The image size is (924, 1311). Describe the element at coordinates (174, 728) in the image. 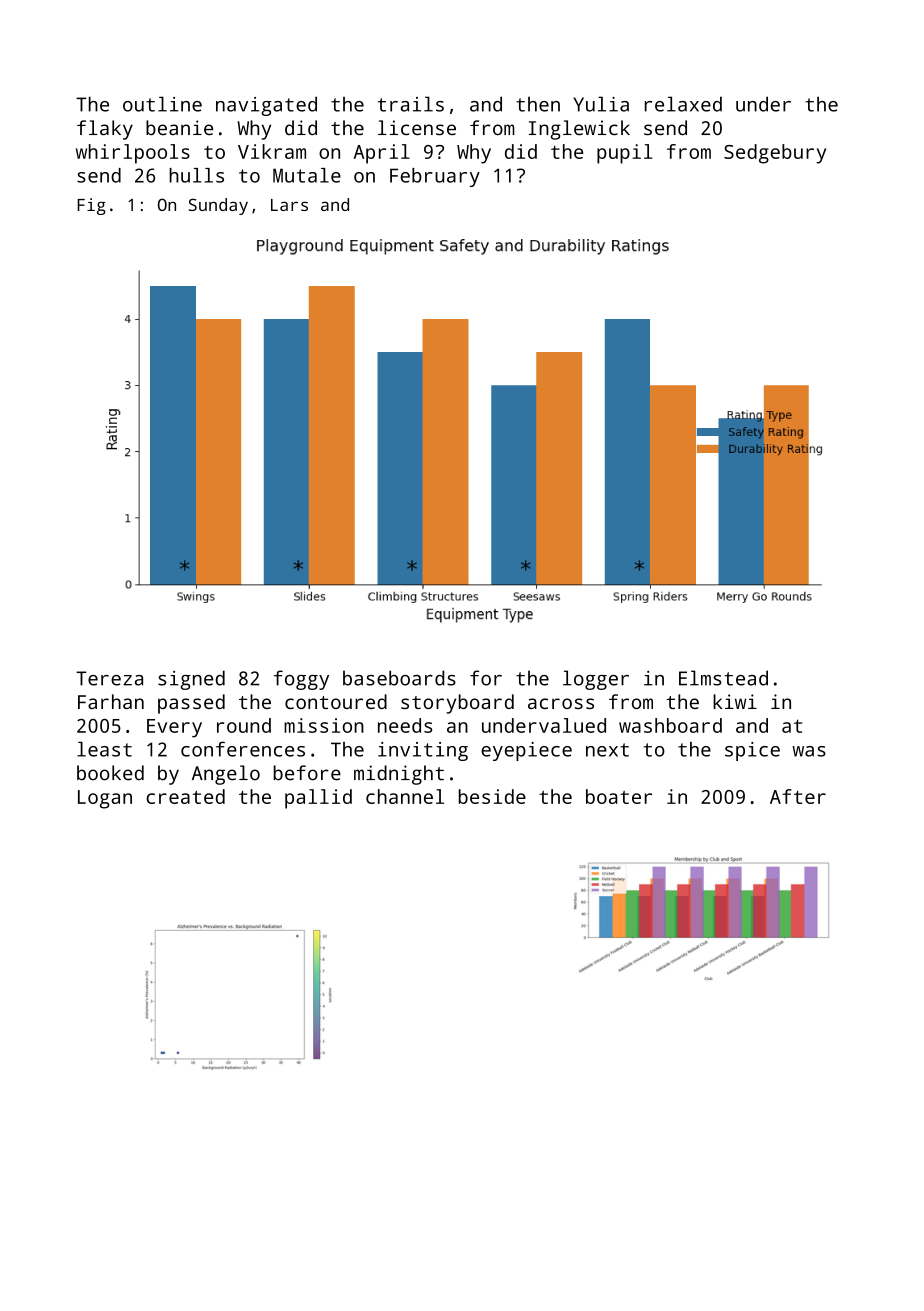

I see `Every` at that location.
